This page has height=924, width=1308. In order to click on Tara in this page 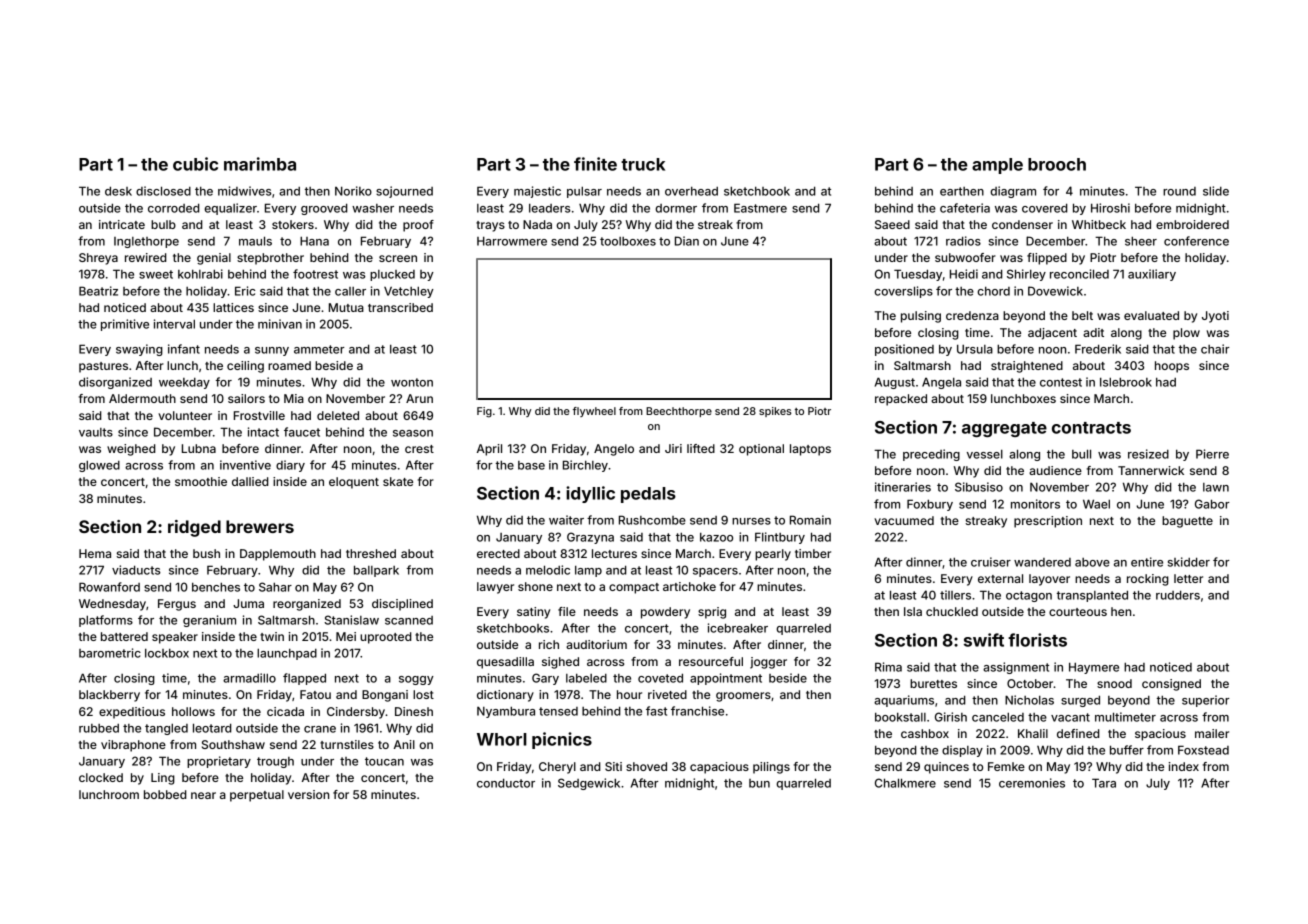, I will do `click(1104, 783)`.
